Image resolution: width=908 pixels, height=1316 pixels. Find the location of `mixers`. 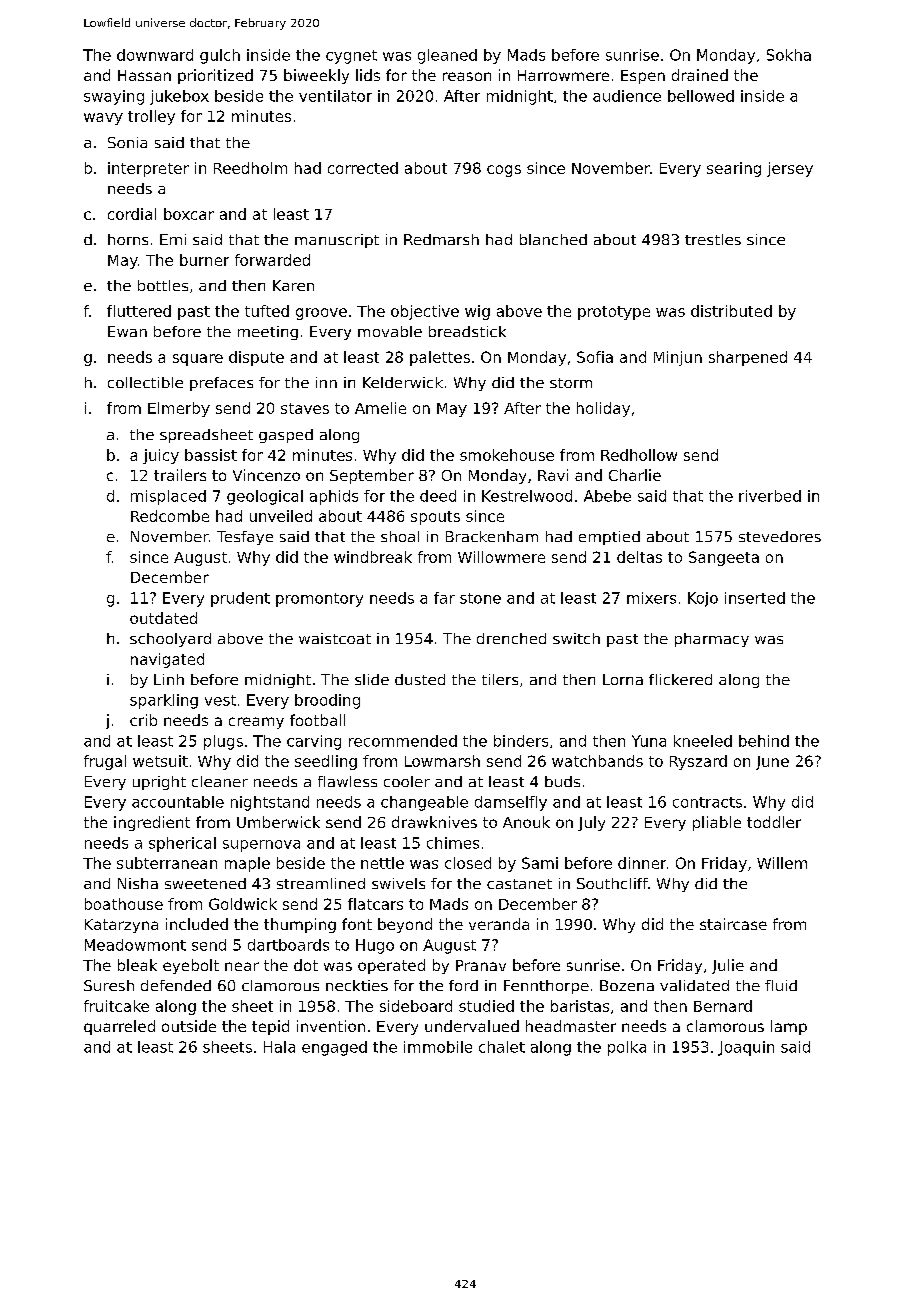

mixers is located at coordinates (651, 598).
